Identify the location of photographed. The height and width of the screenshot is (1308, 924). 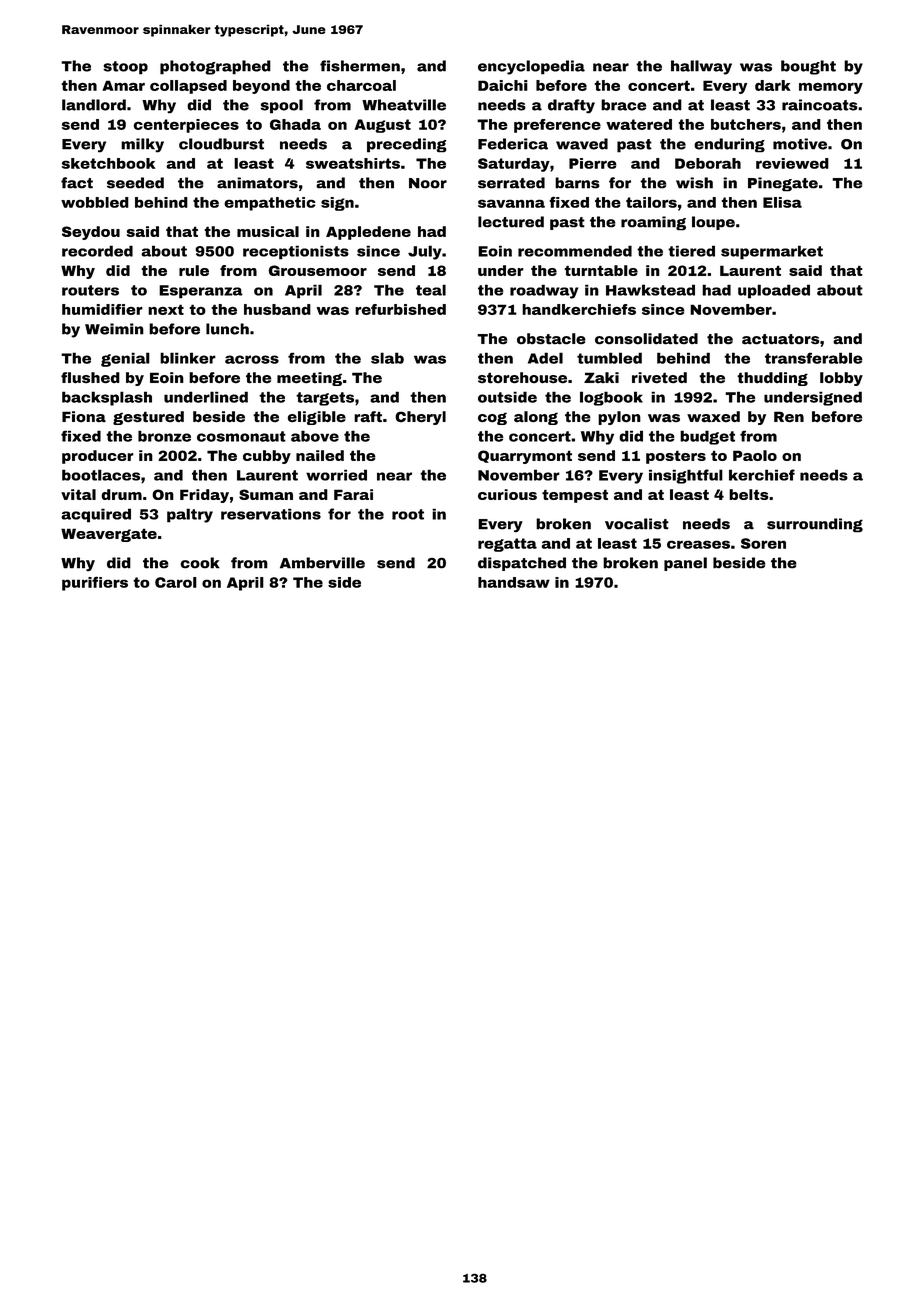
(215, 67).
